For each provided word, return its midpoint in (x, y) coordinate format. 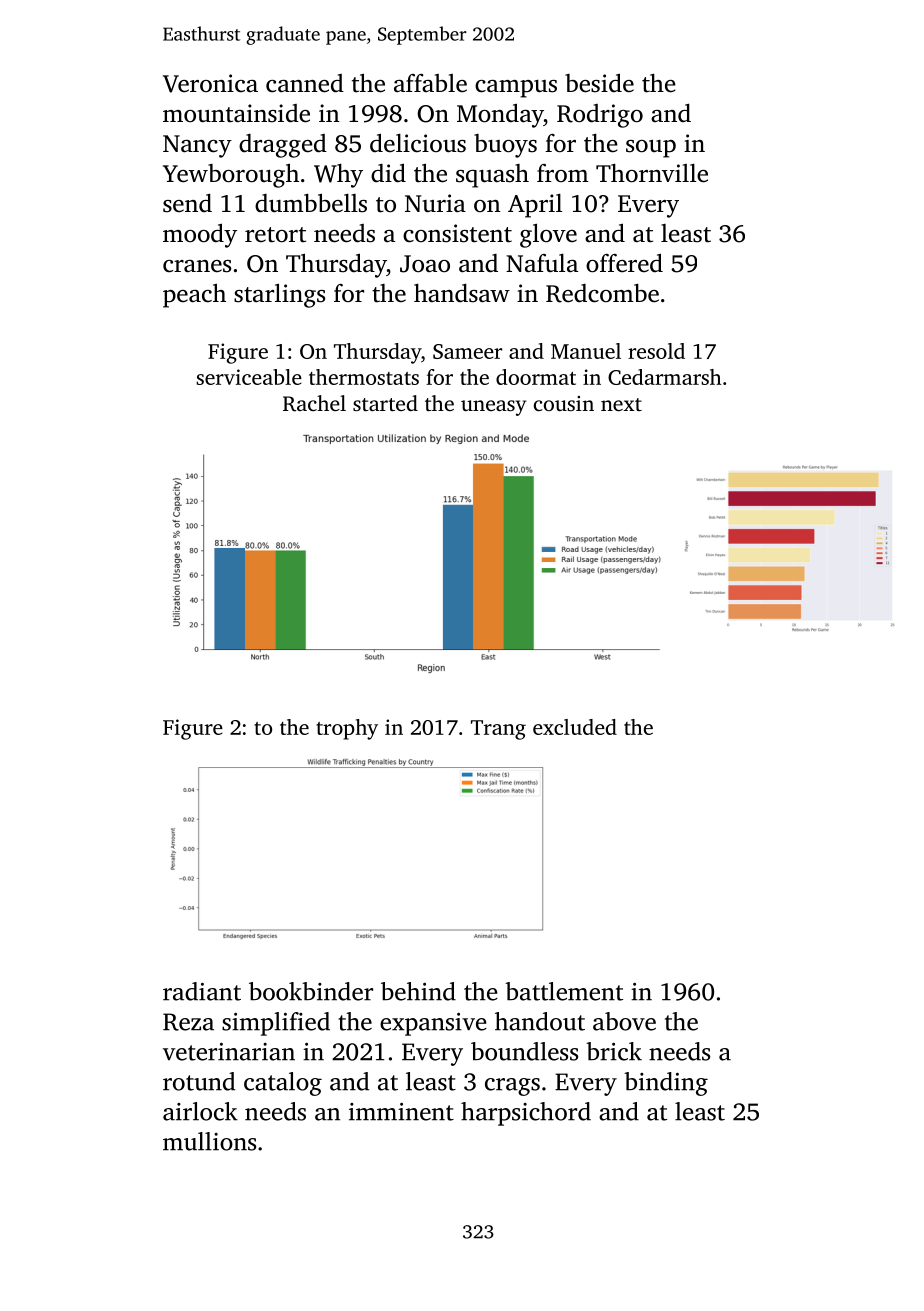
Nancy (197, 146)
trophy (347, 729)
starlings (279, 295)
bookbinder (311, 991)
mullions (209, 1141)
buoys (505, 146)
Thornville (652, 173)
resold (656, 351)
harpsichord (526, 1114)
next (621, 404)
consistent (457, 233)
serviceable (249, 377)
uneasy (493, 408)
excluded (575, 727)
